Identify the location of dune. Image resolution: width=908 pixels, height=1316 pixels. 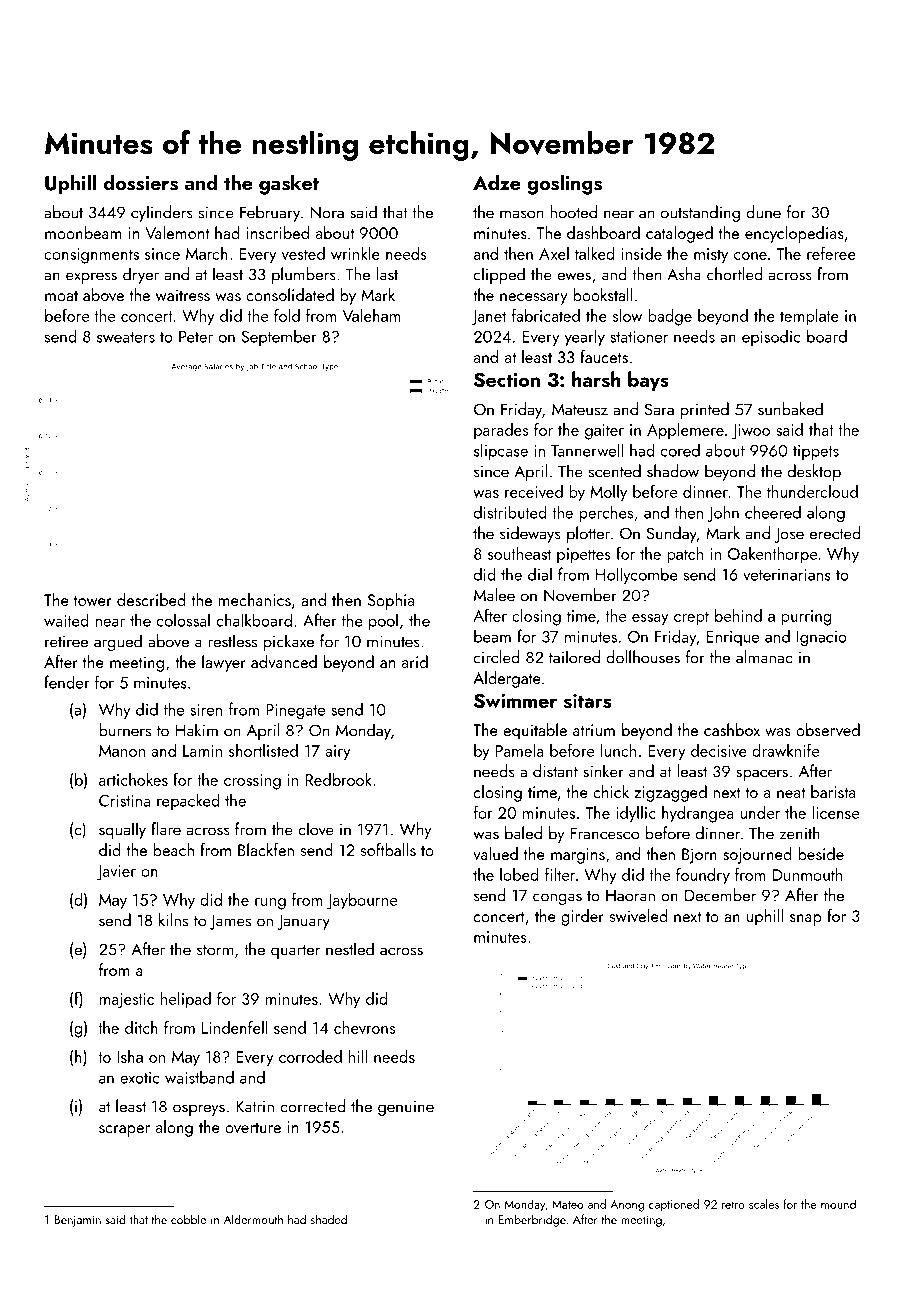
(763, 212).
